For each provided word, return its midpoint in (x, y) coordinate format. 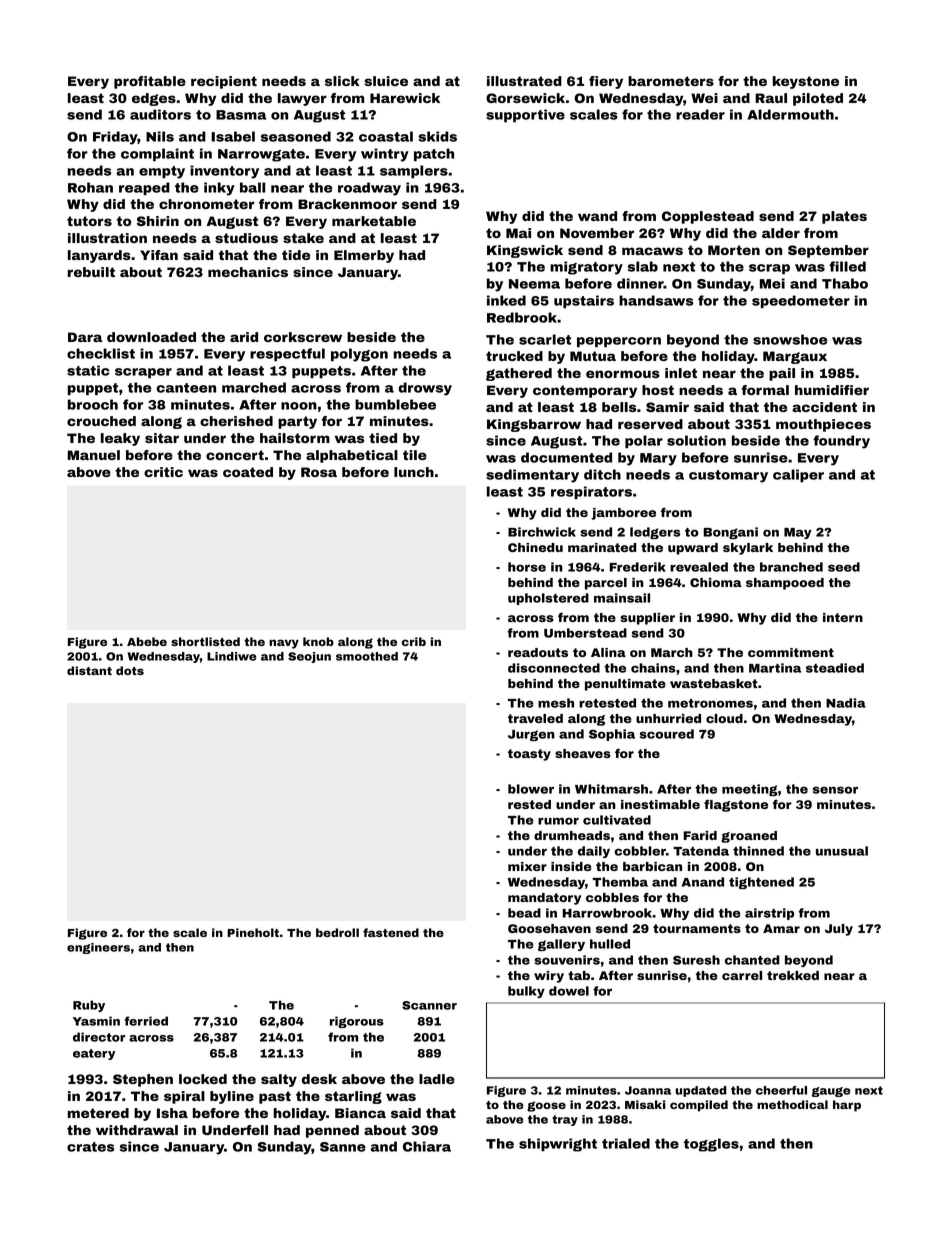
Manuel (94, 455)
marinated (602, 547)
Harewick (405, 98)
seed (844, 567)
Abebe (147, 641)
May (798, 533)
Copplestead (708, 217)
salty (279, 1080)
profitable (150, 82)
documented (566, 457)
